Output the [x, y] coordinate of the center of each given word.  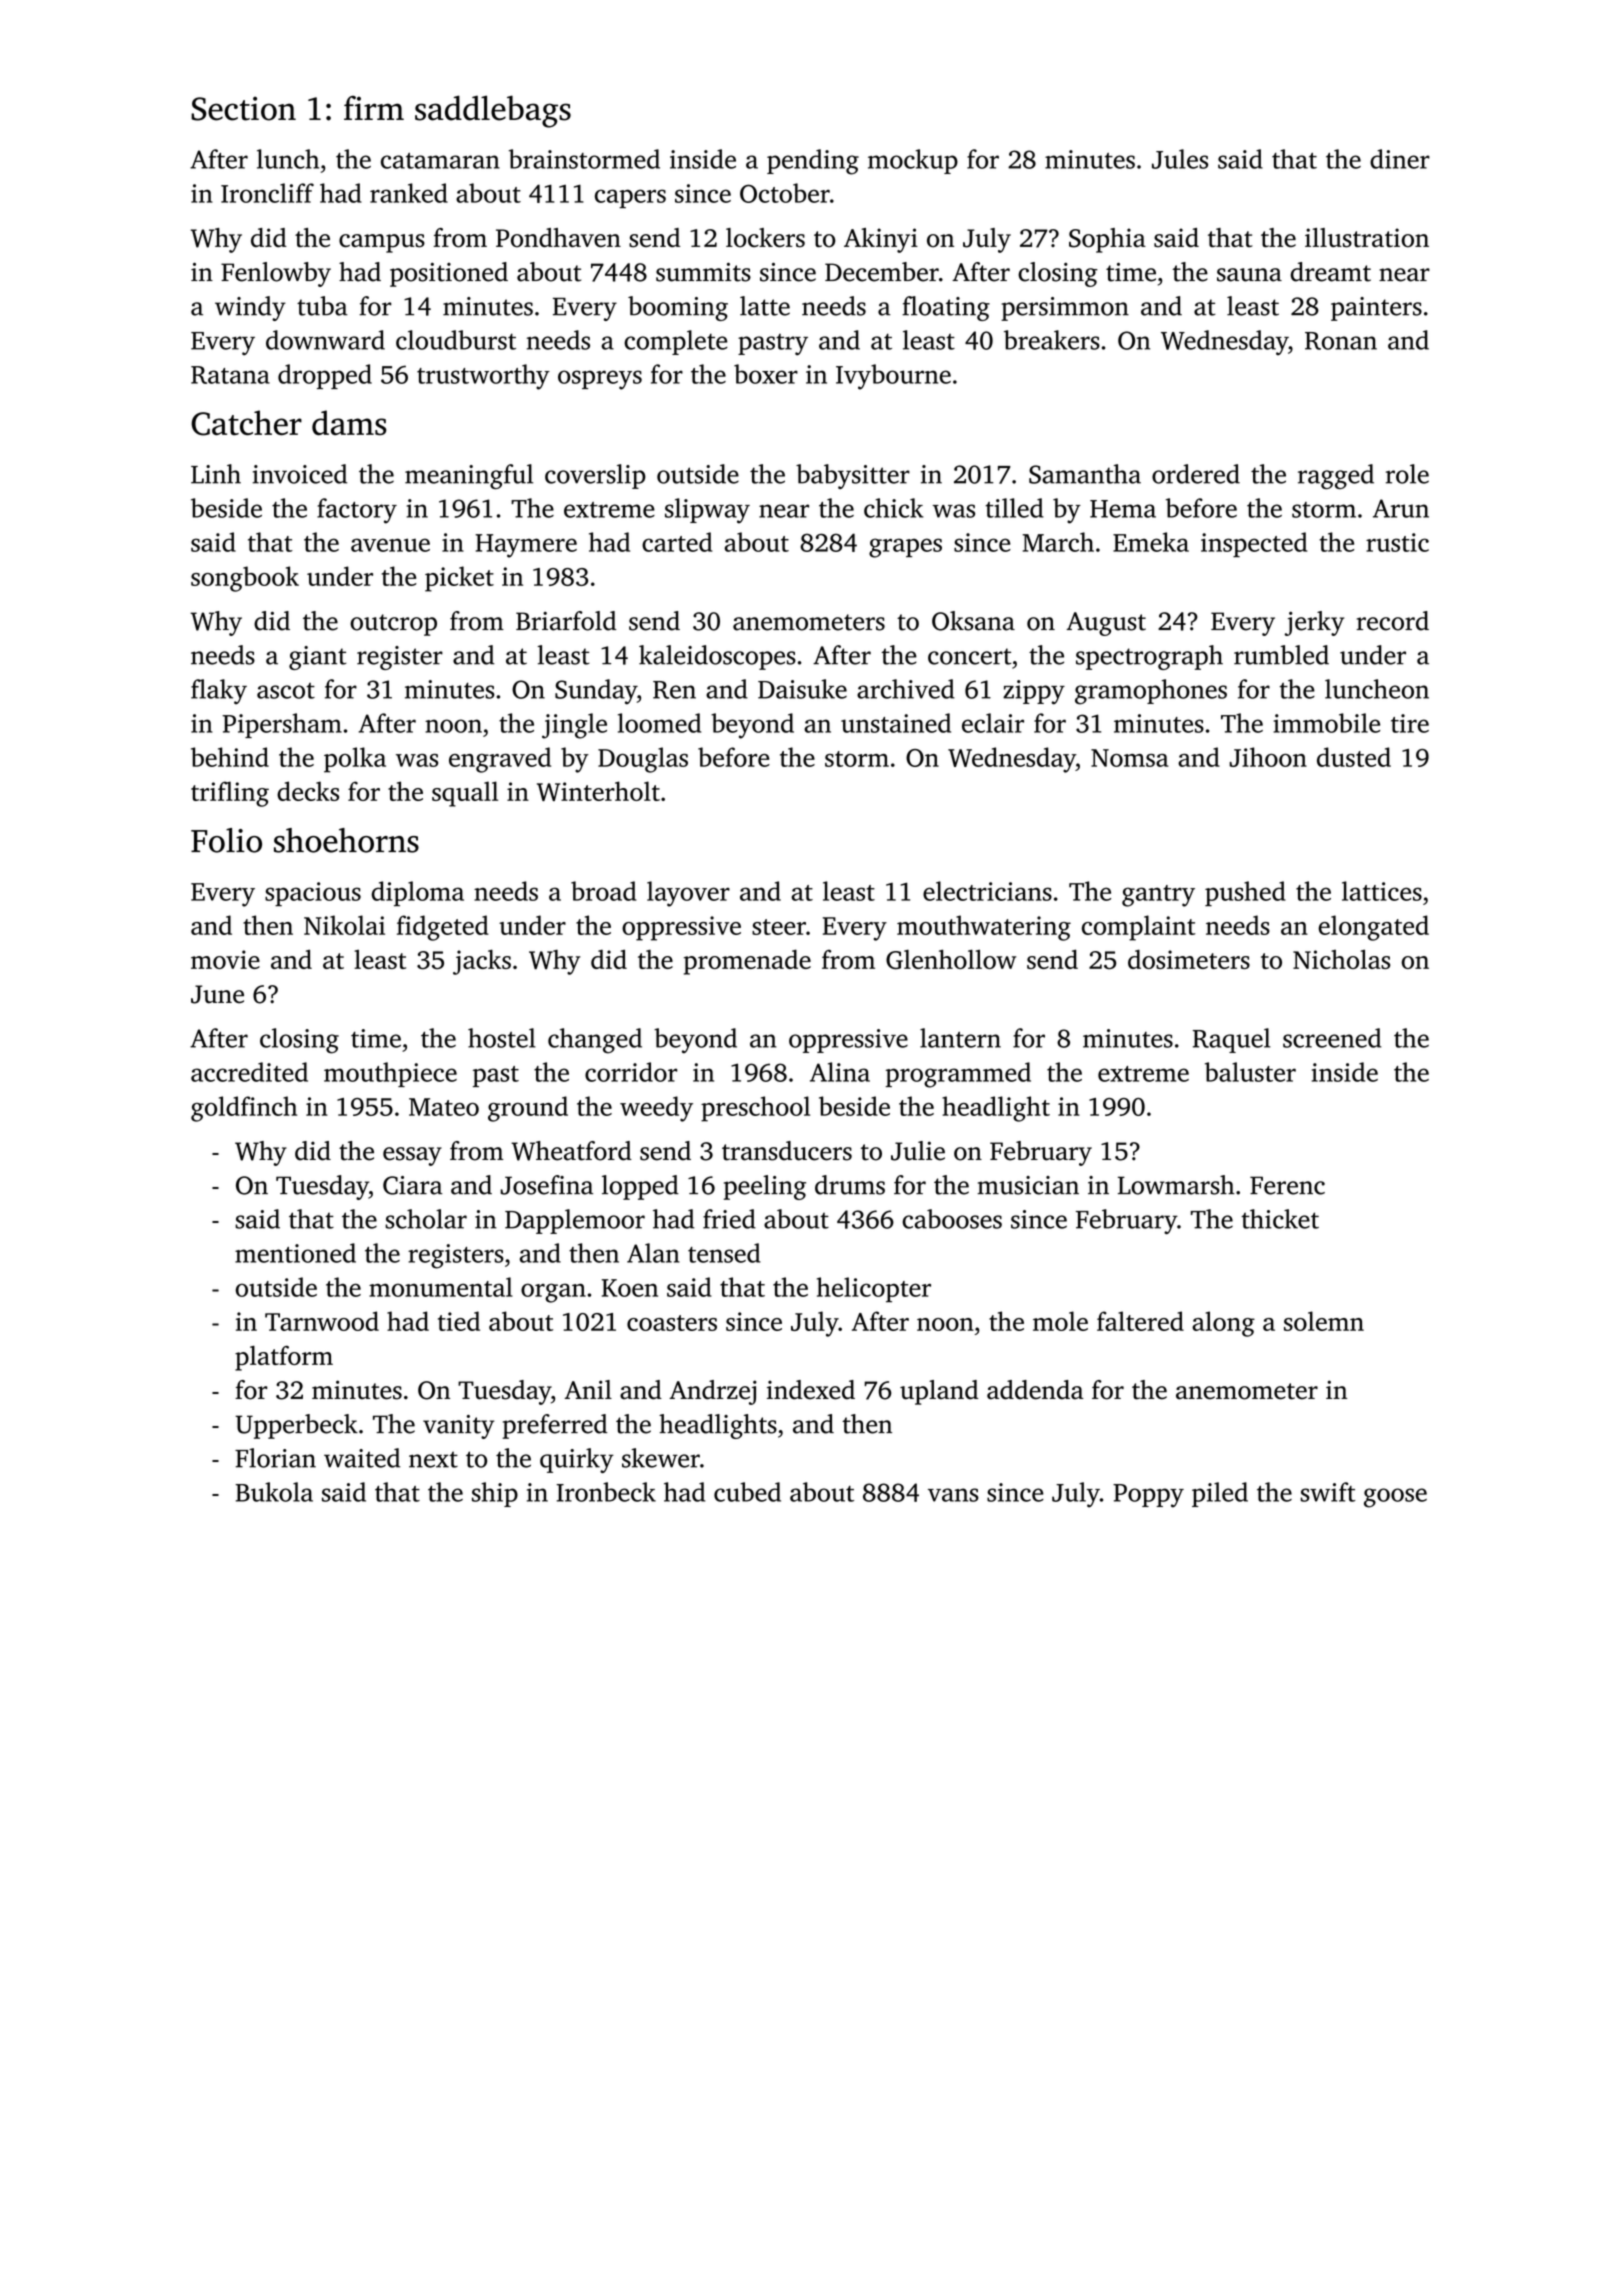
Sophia [1107, 240]
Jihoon [1268, 757]
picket [459, 579]
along [1223, 1324]
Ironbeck [606, 1492]
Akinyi [881, 240]
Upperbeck [296, 1426]
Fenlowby [276, 274]
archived [906, 689]
